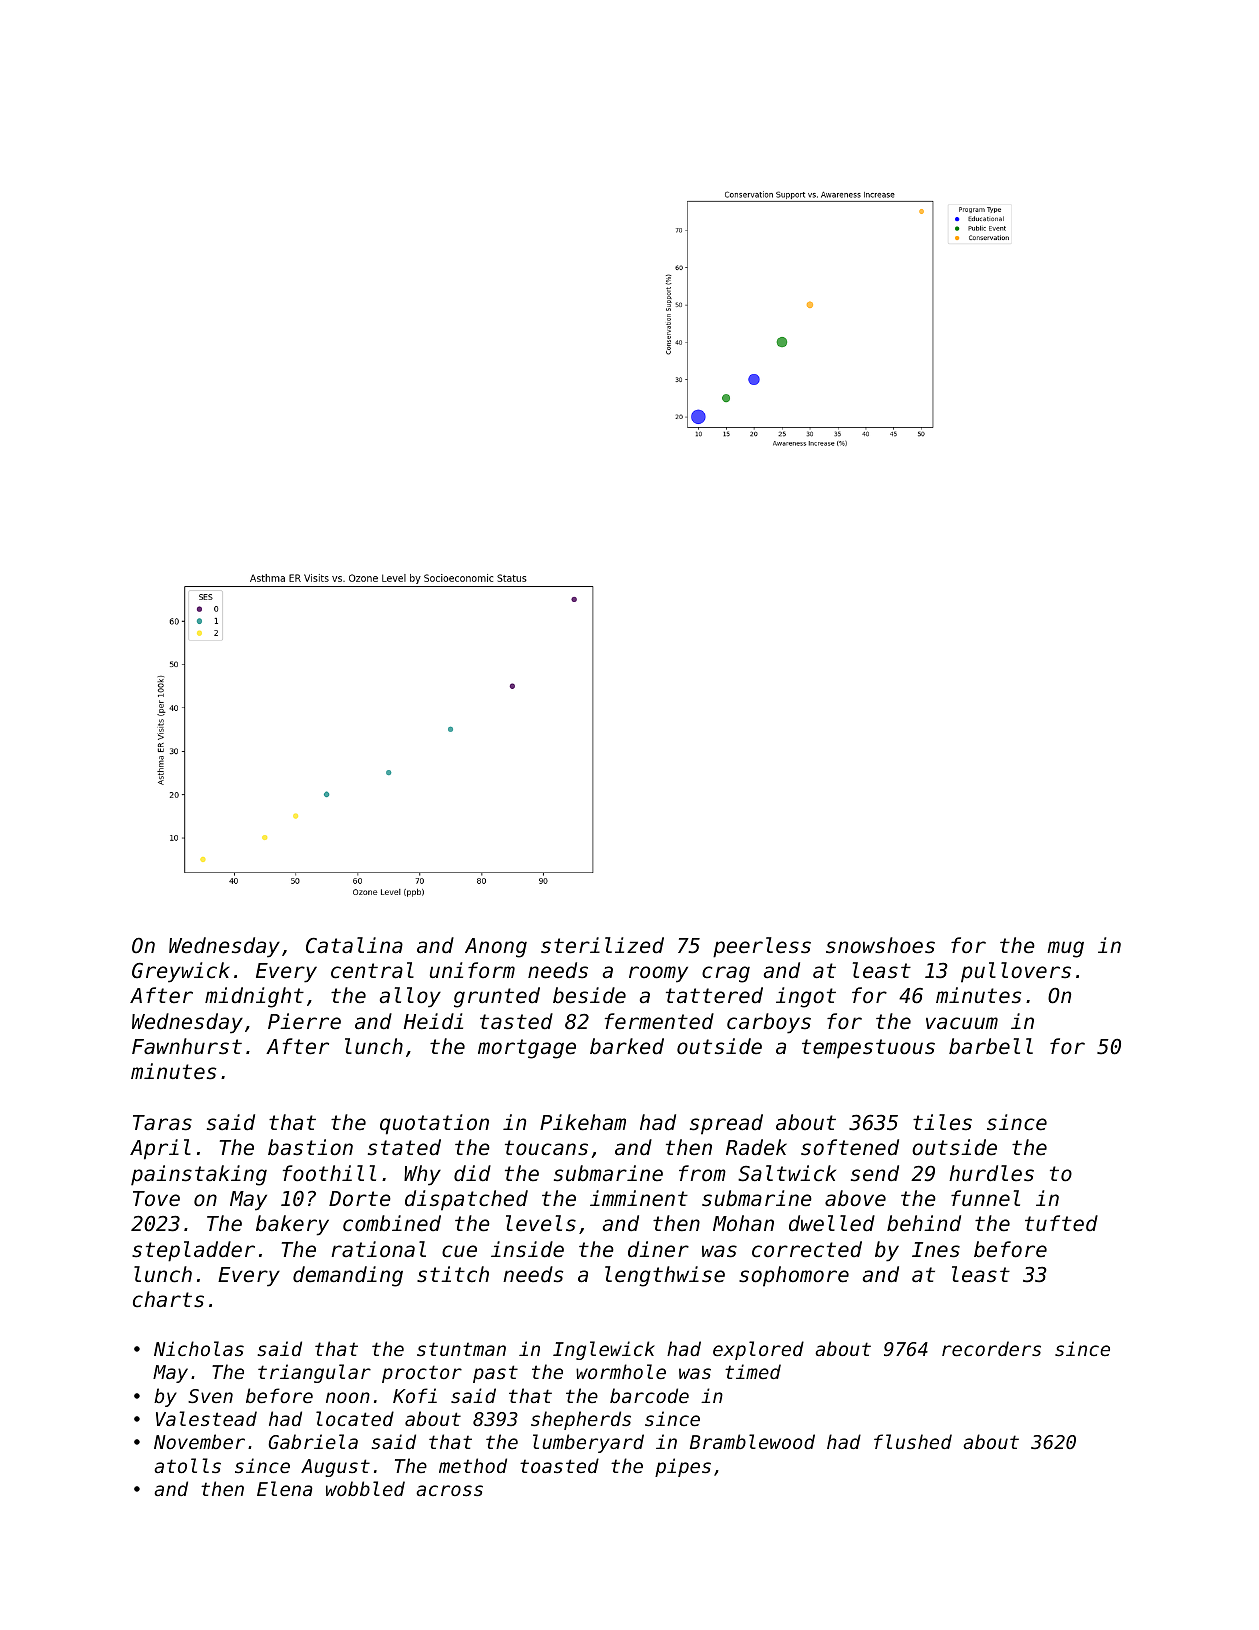 This page has width=1259, height=1630. Describe the element at coordinates (354, 945) in the page. I see `Catalina` at that location.
